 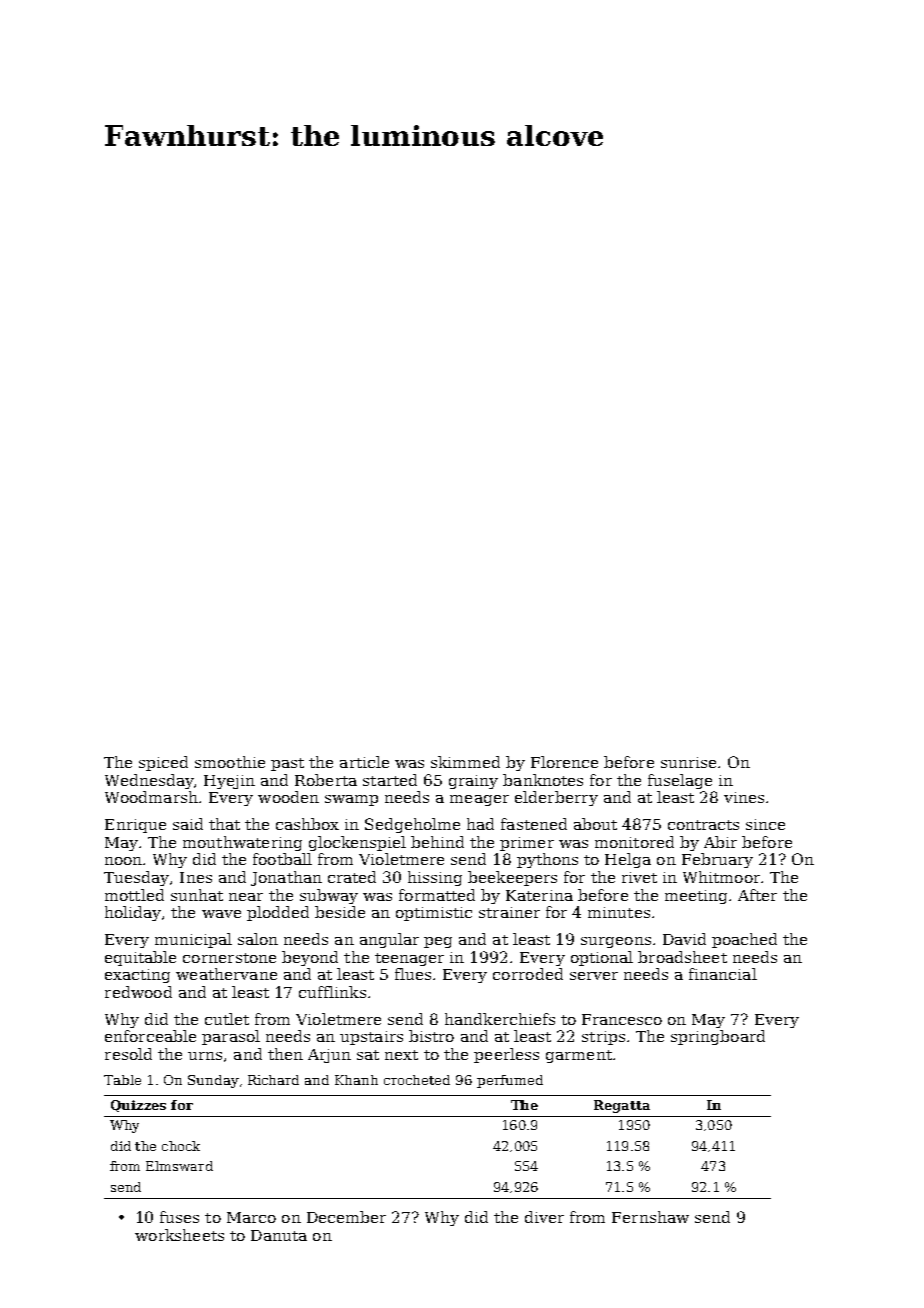 What do you see at coordinates (720, 842) in the screenshot?
I see `Abir` at bounding box center [720, 842].
